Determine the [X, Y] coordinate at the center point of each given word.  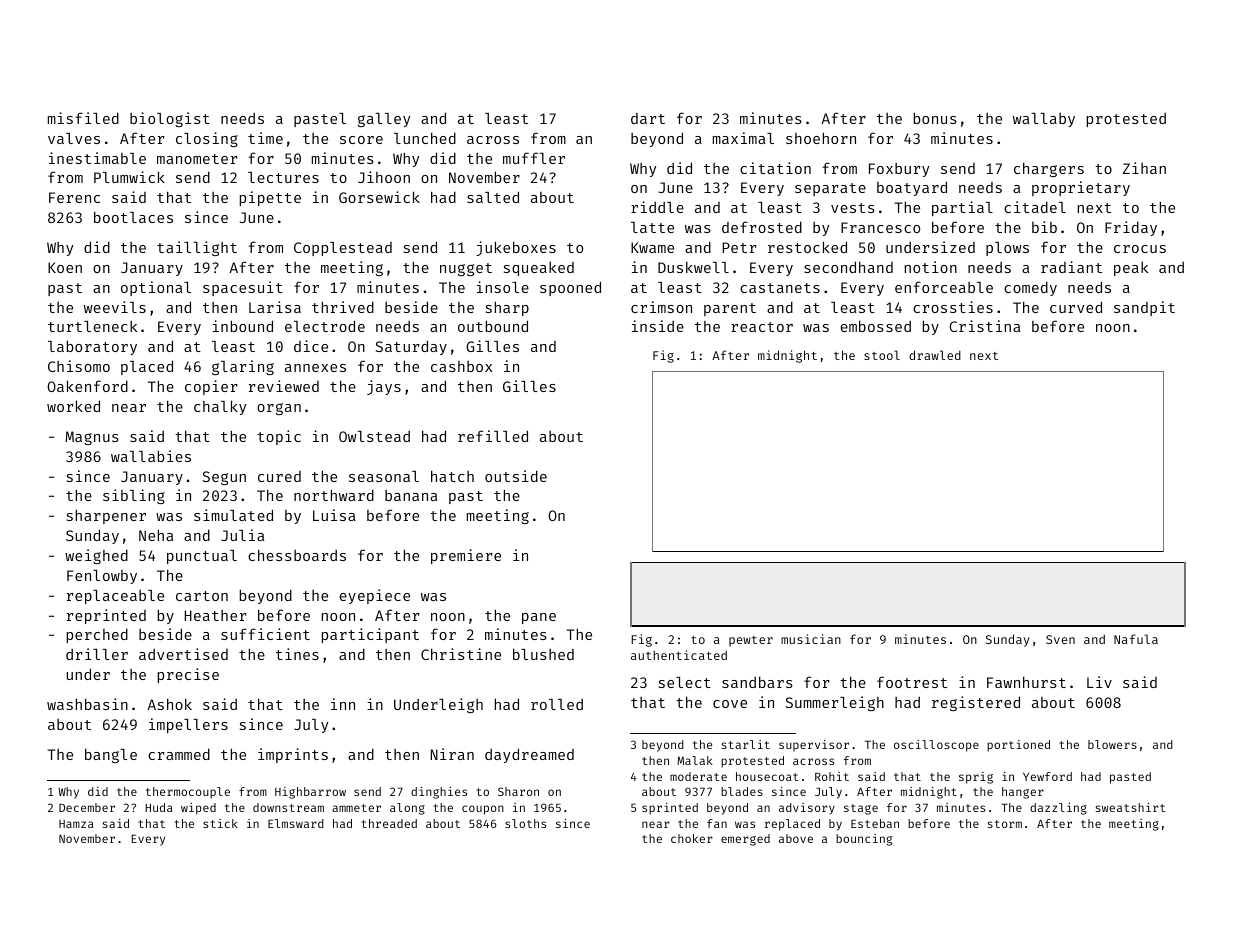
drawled [935, 355]
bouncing [864, 840]
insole [503, 287]
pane [539, 618]
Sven [1060, 639]
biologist [170, 119]
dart [648, 118]
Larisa [275, 307]
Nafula [1136, 639]
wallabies [151, 456]
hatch [452, 476]
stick [220, 823]
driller [97, 654]
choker [692, 838]
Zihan [1144, 168]
